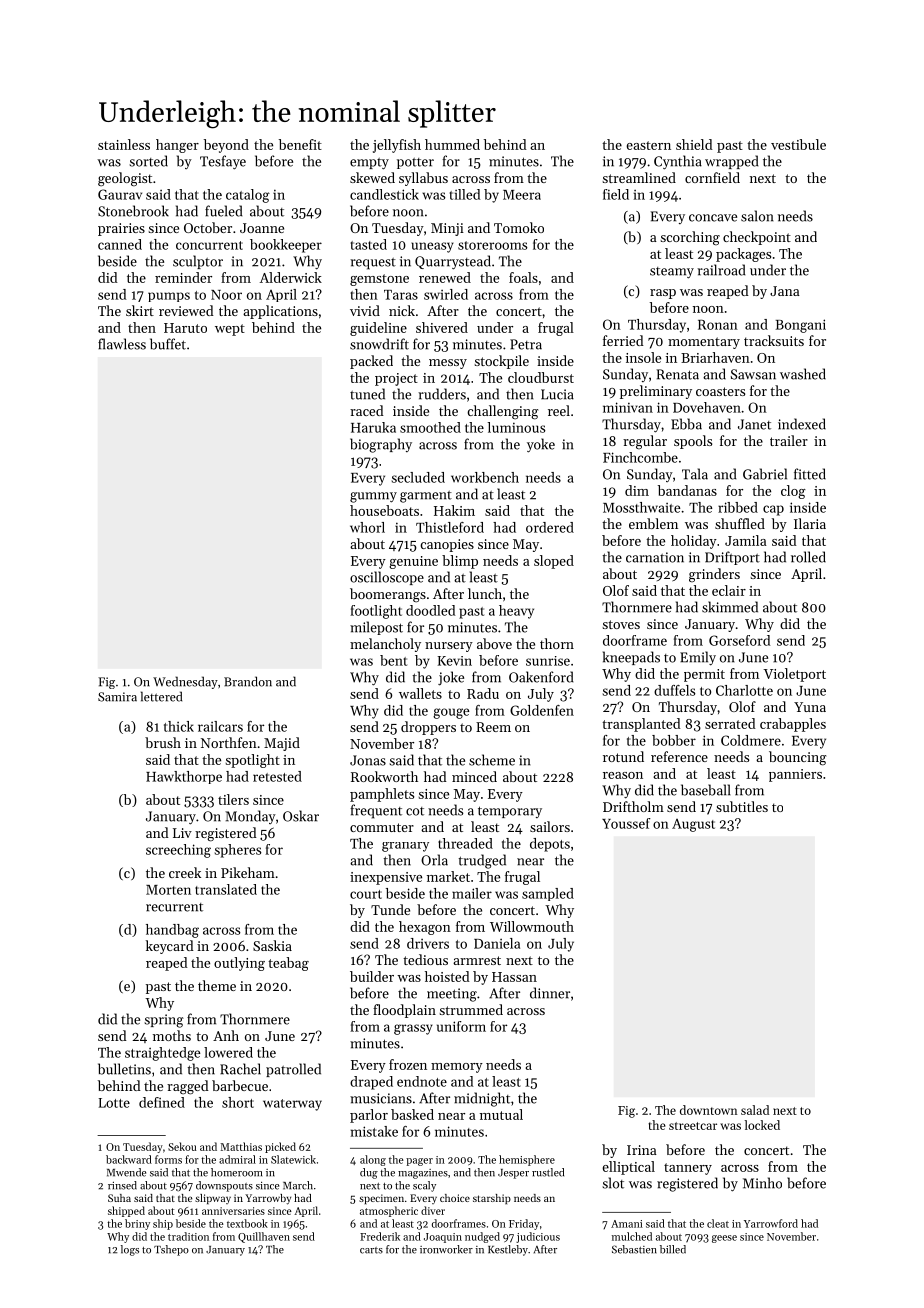 This page has width=924, height=1308. Describe the element at coordinates (643, 357) in the page. I see `insole` at that location.
